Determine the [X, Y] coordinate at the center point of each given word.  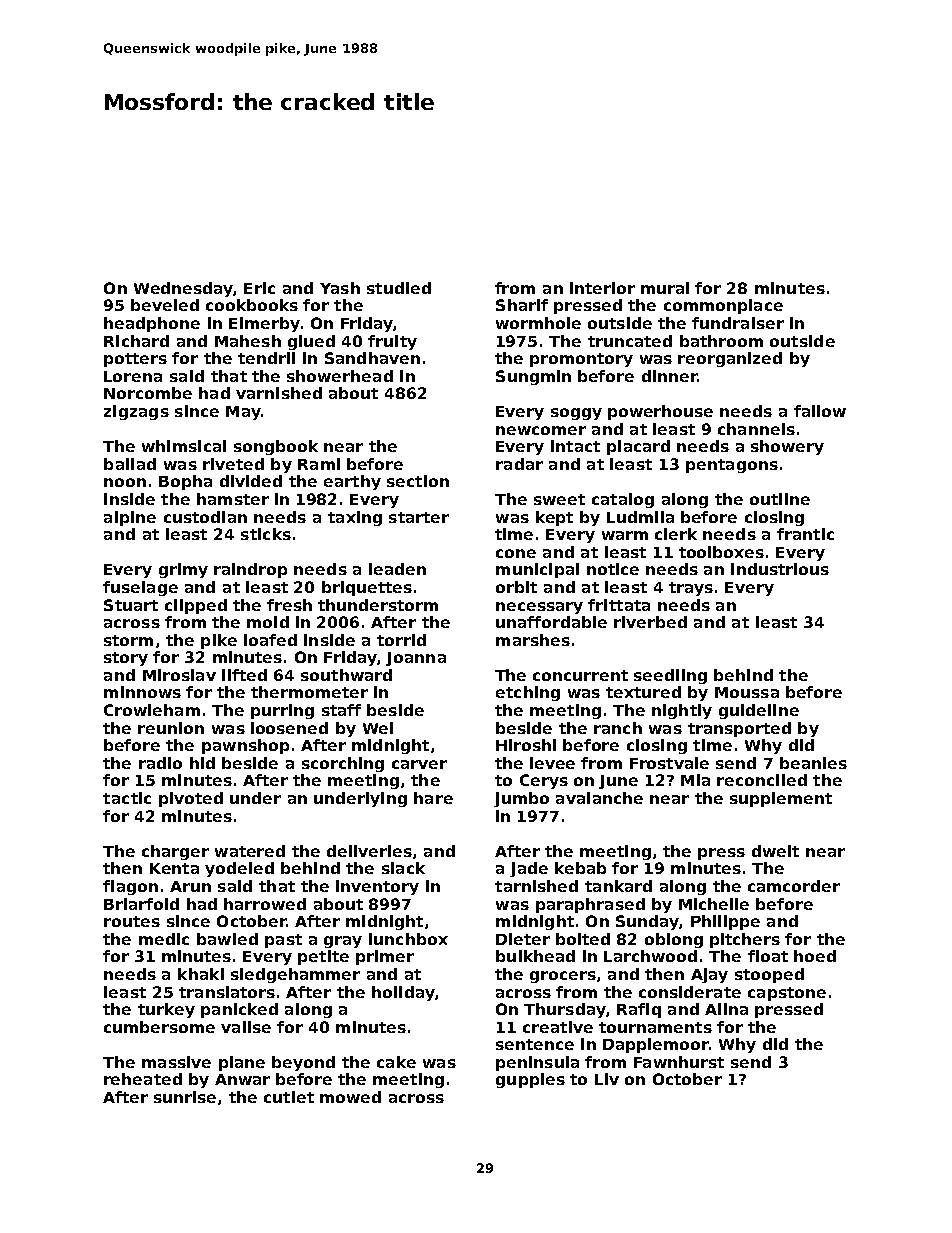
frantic [805, 534]
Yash [340, 288]
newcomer [541, 430]
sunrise [185, 1097]
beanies [813, 763]
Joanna [416, 659]
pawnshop [245, 746]
